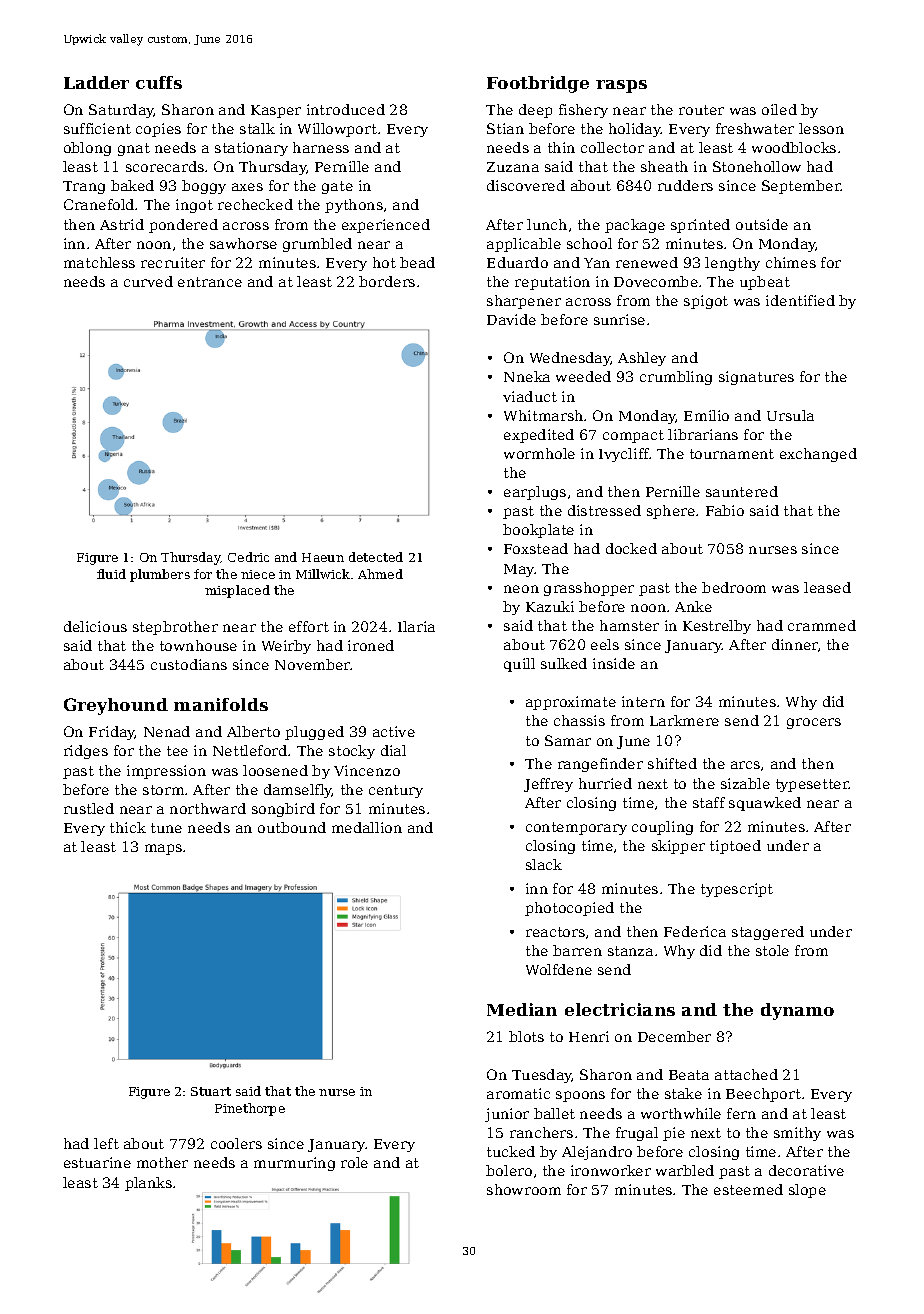 The image size is (924, 1314). I want to click on quill, so click(519, 665).
